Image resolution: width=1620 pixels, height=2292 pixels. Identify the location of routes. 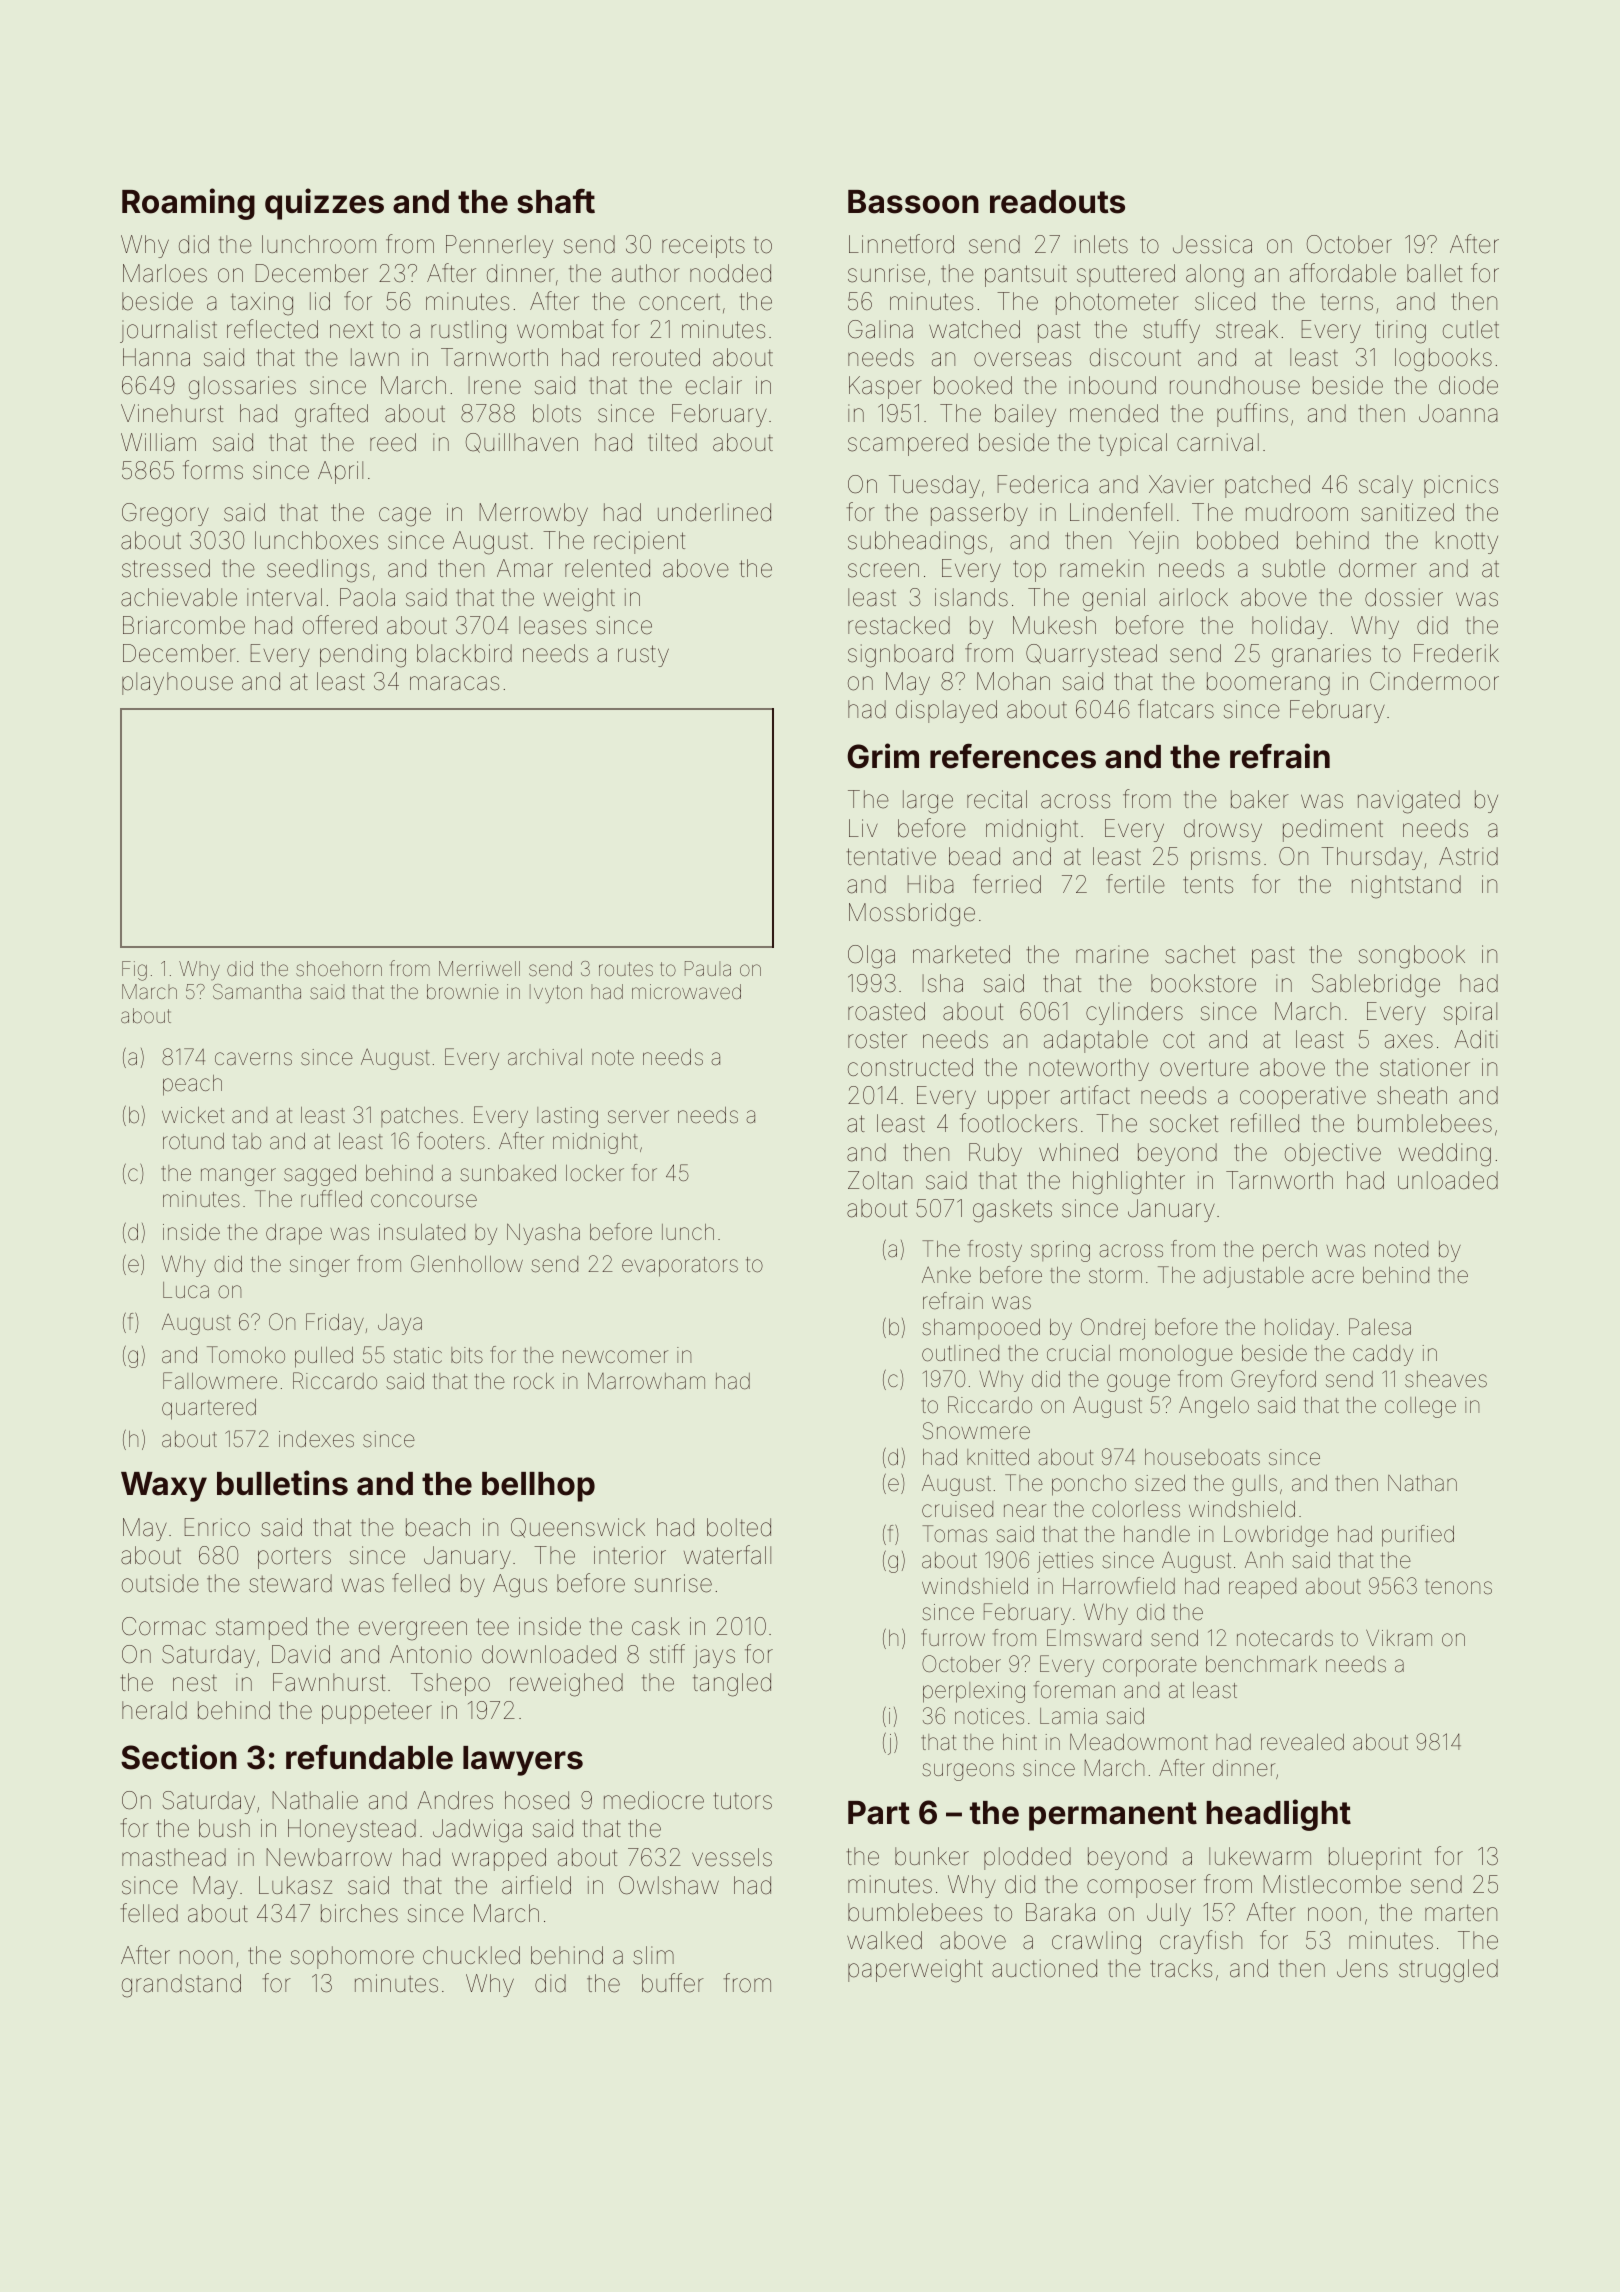
(626, 969).
